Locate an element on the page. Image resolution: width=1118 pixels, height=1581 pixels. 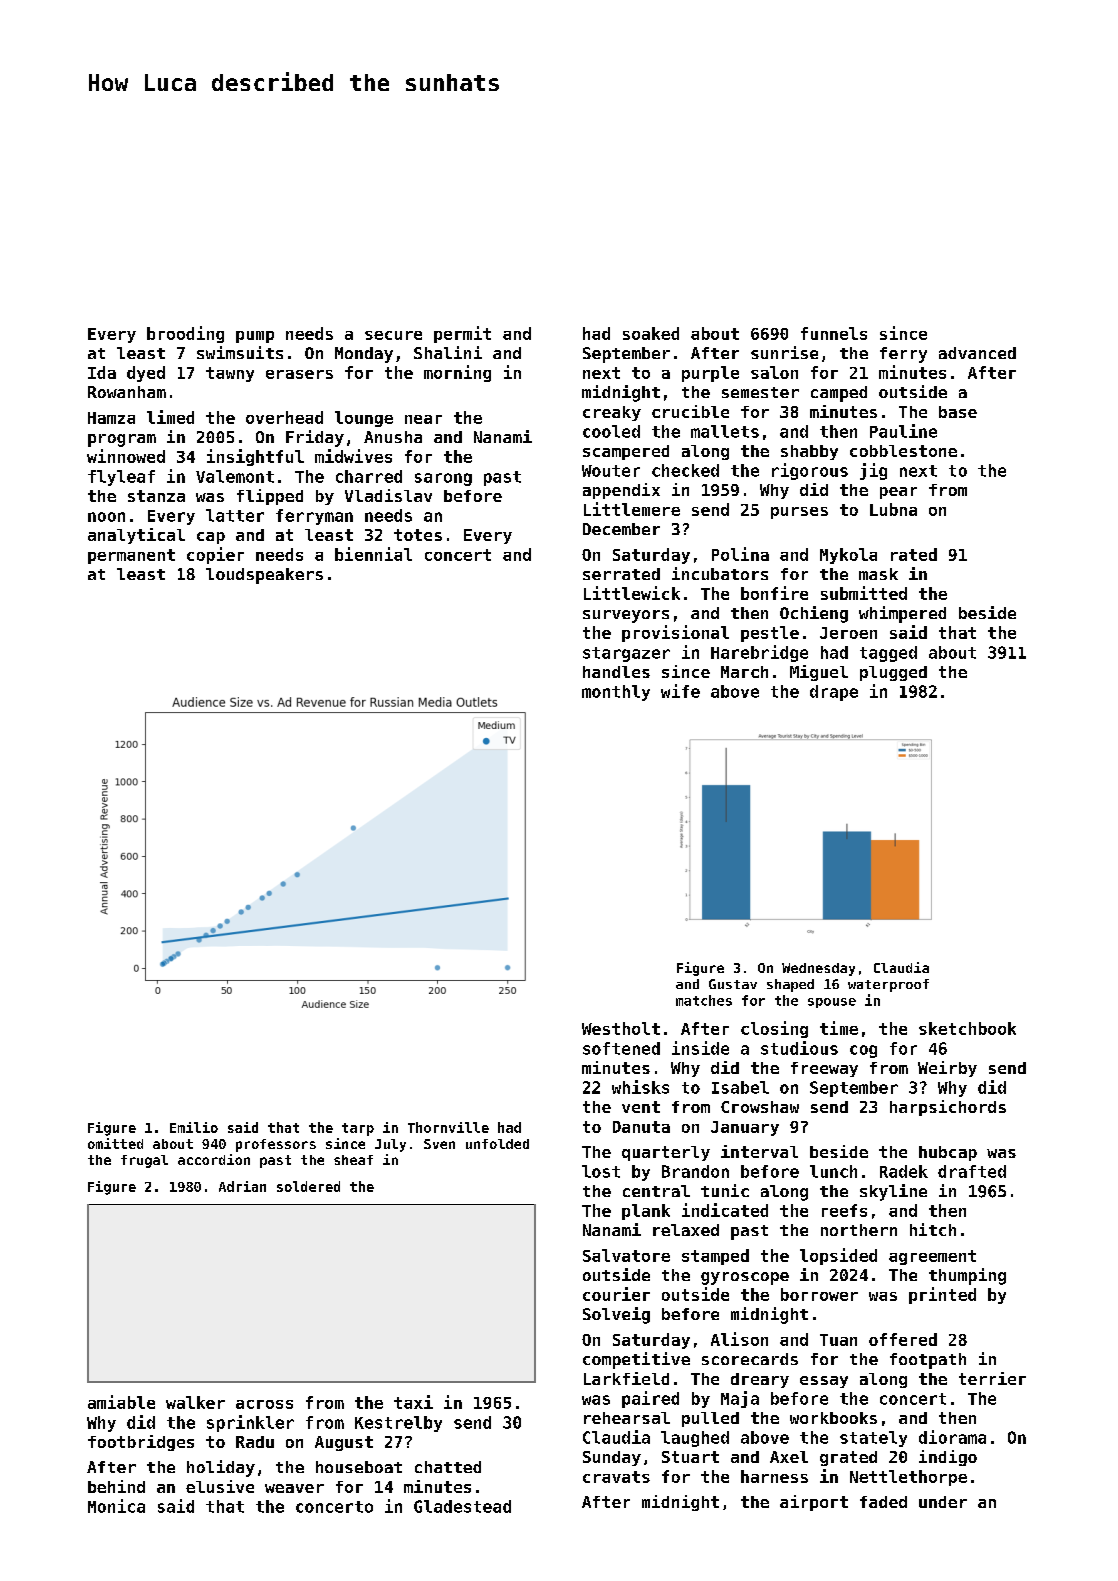
plugged is located at coordinates (893, 673).
